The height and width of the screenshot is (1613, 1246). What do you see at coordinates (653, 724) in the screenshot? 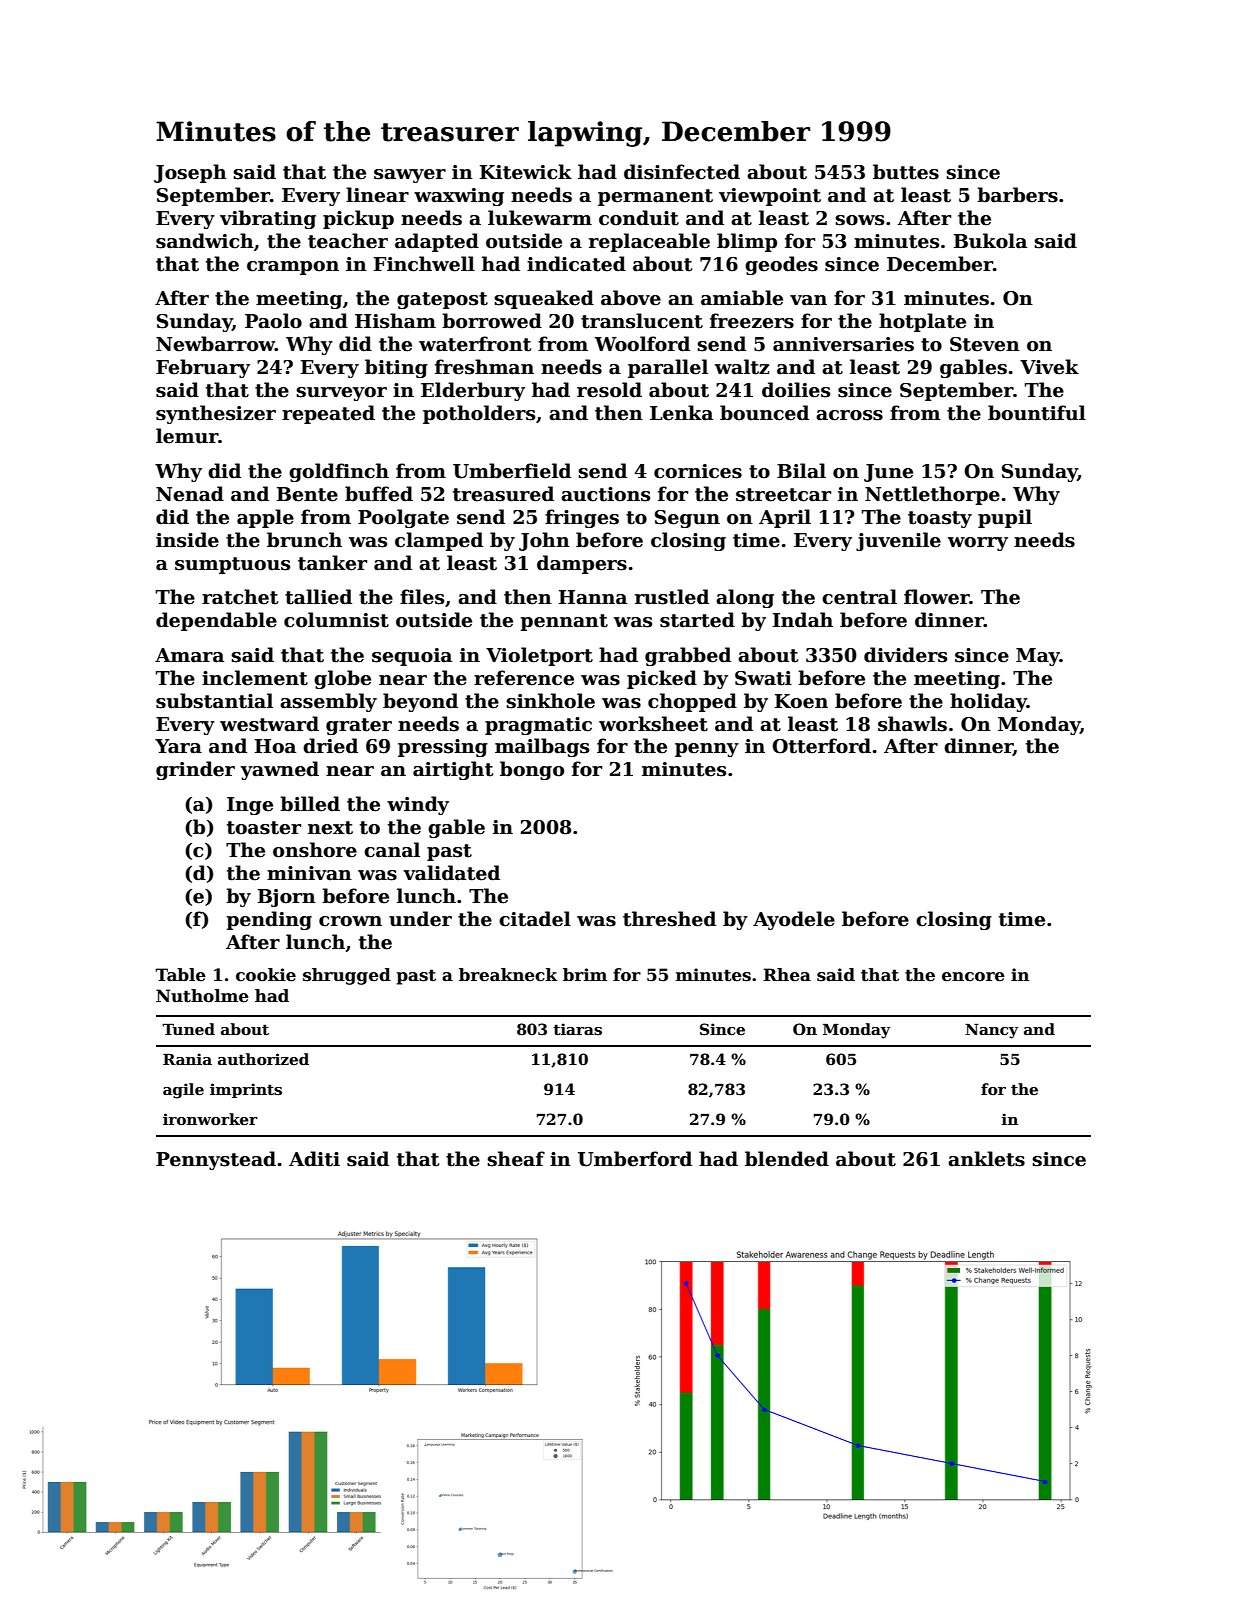
I see `worksheet` at bounding box center [653, 724].
